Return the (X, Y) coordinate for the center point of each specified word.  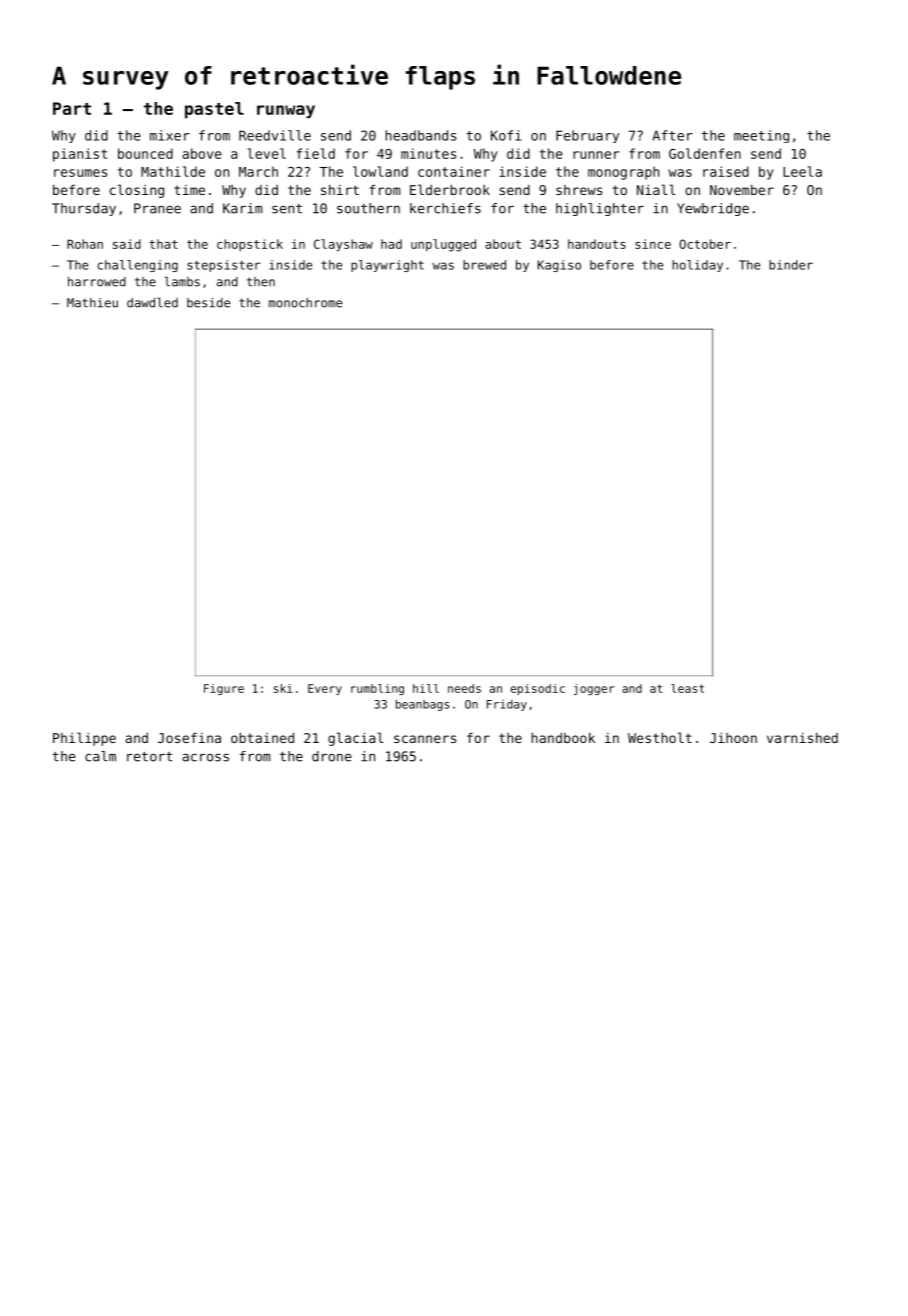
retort (149, 757)
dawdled (152, 302)
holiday (697, 266)
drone (332, 756)
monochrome (305, 303)
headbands (421, 135)
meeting (761, 136)
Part (72, 108)
